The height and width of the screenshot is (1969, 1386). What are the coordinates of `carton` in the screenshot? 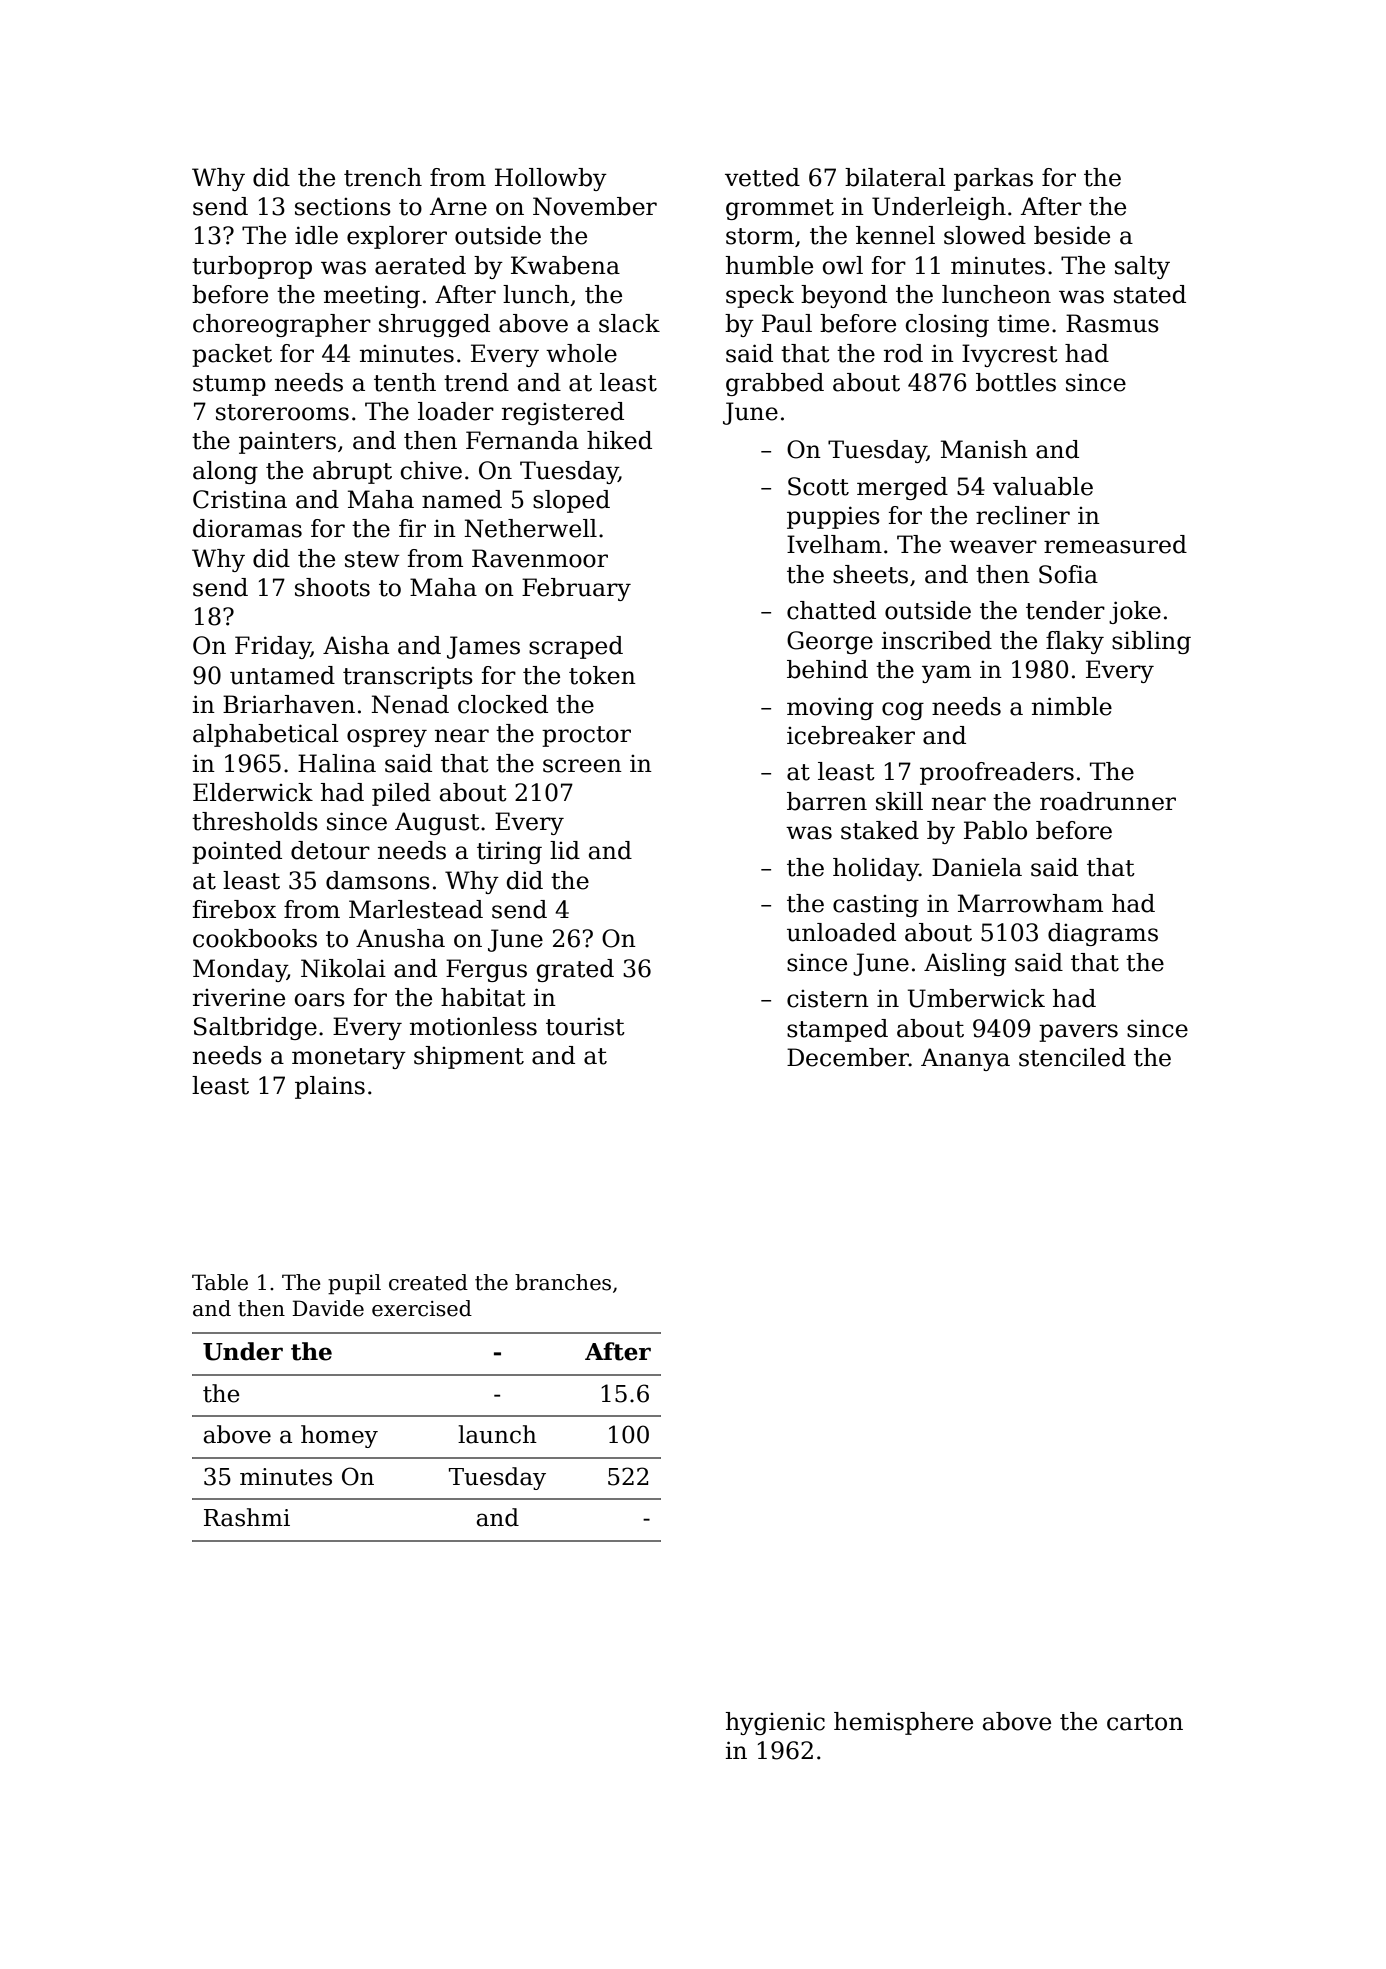 It's located at (1145, 1722).
